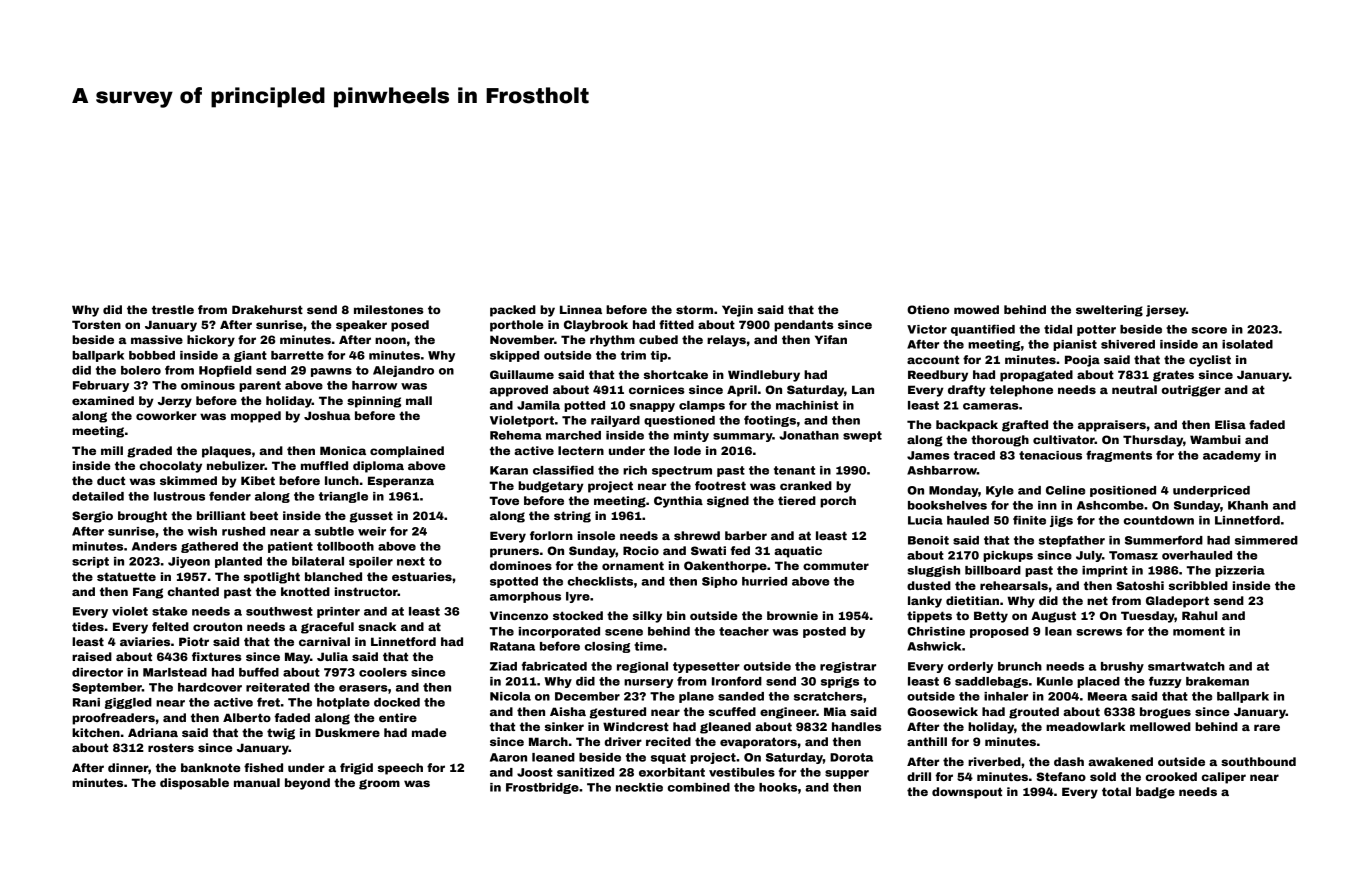 The height and width of the document is (887, 1372). What do you see at coordinates (407, 452) in the document?
I see `complained` at bounding box center [407, 452].
